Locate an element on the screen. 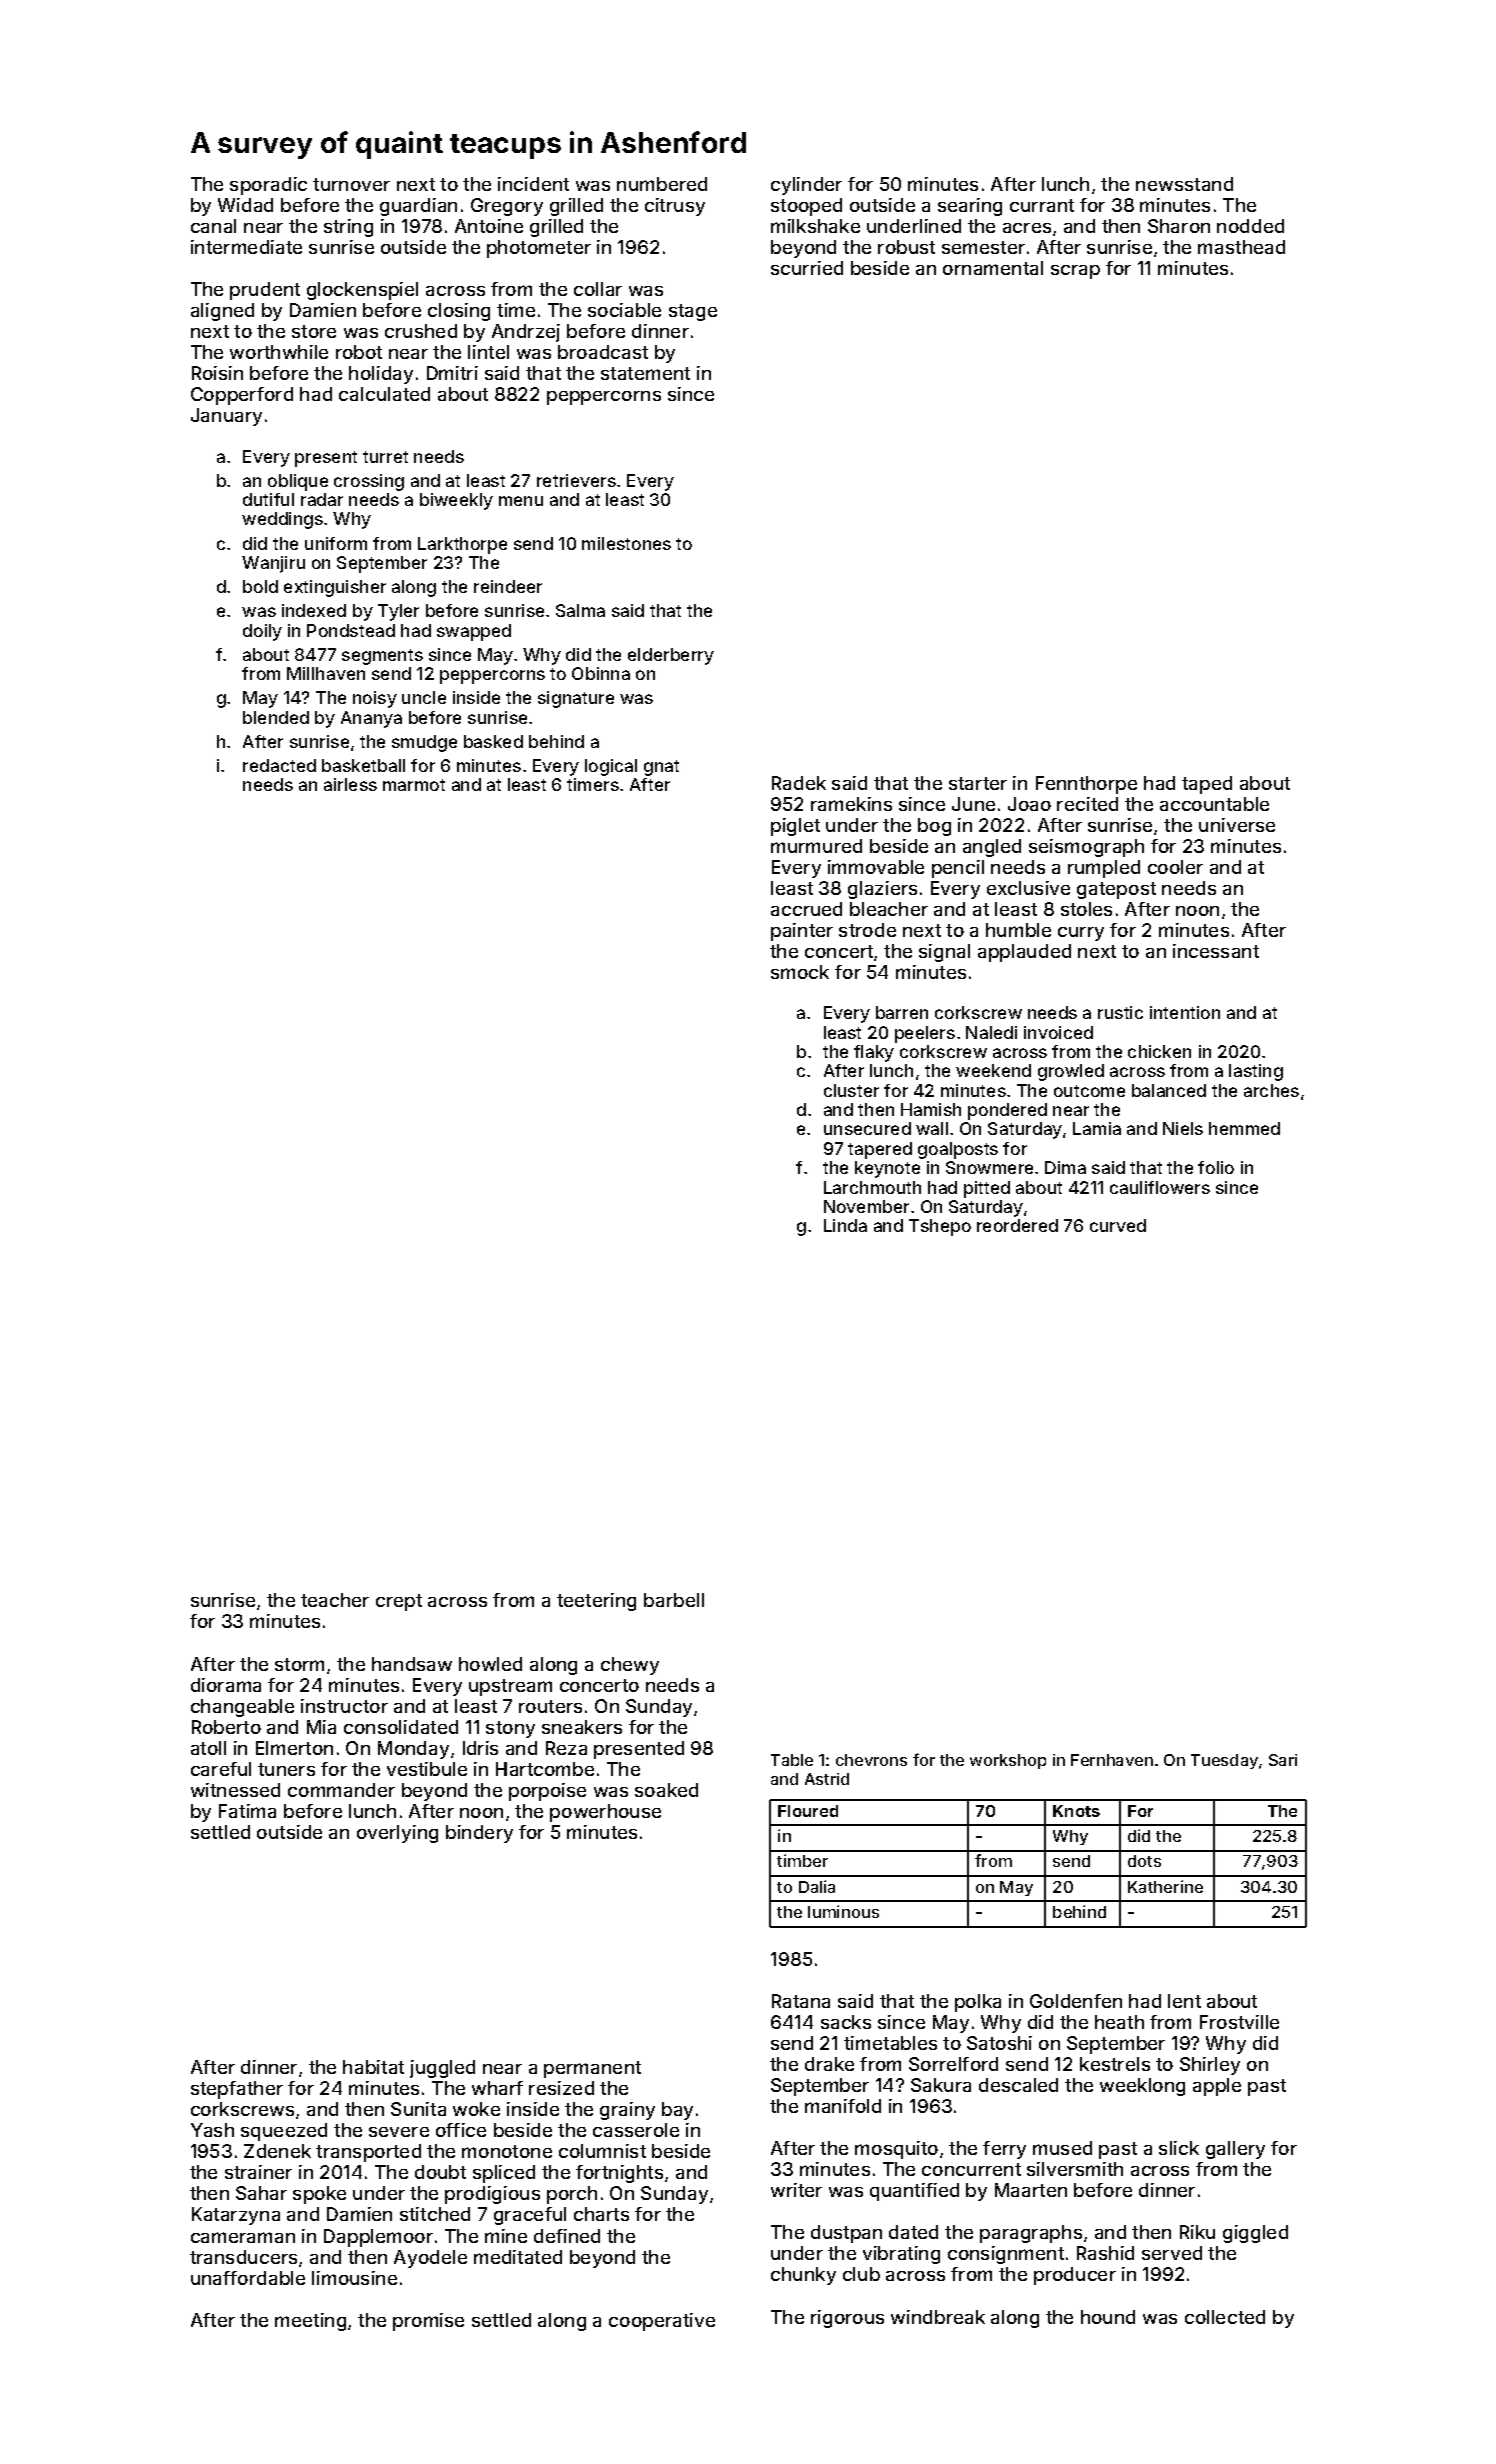  cluster is located at coordinates (851, 1090).
